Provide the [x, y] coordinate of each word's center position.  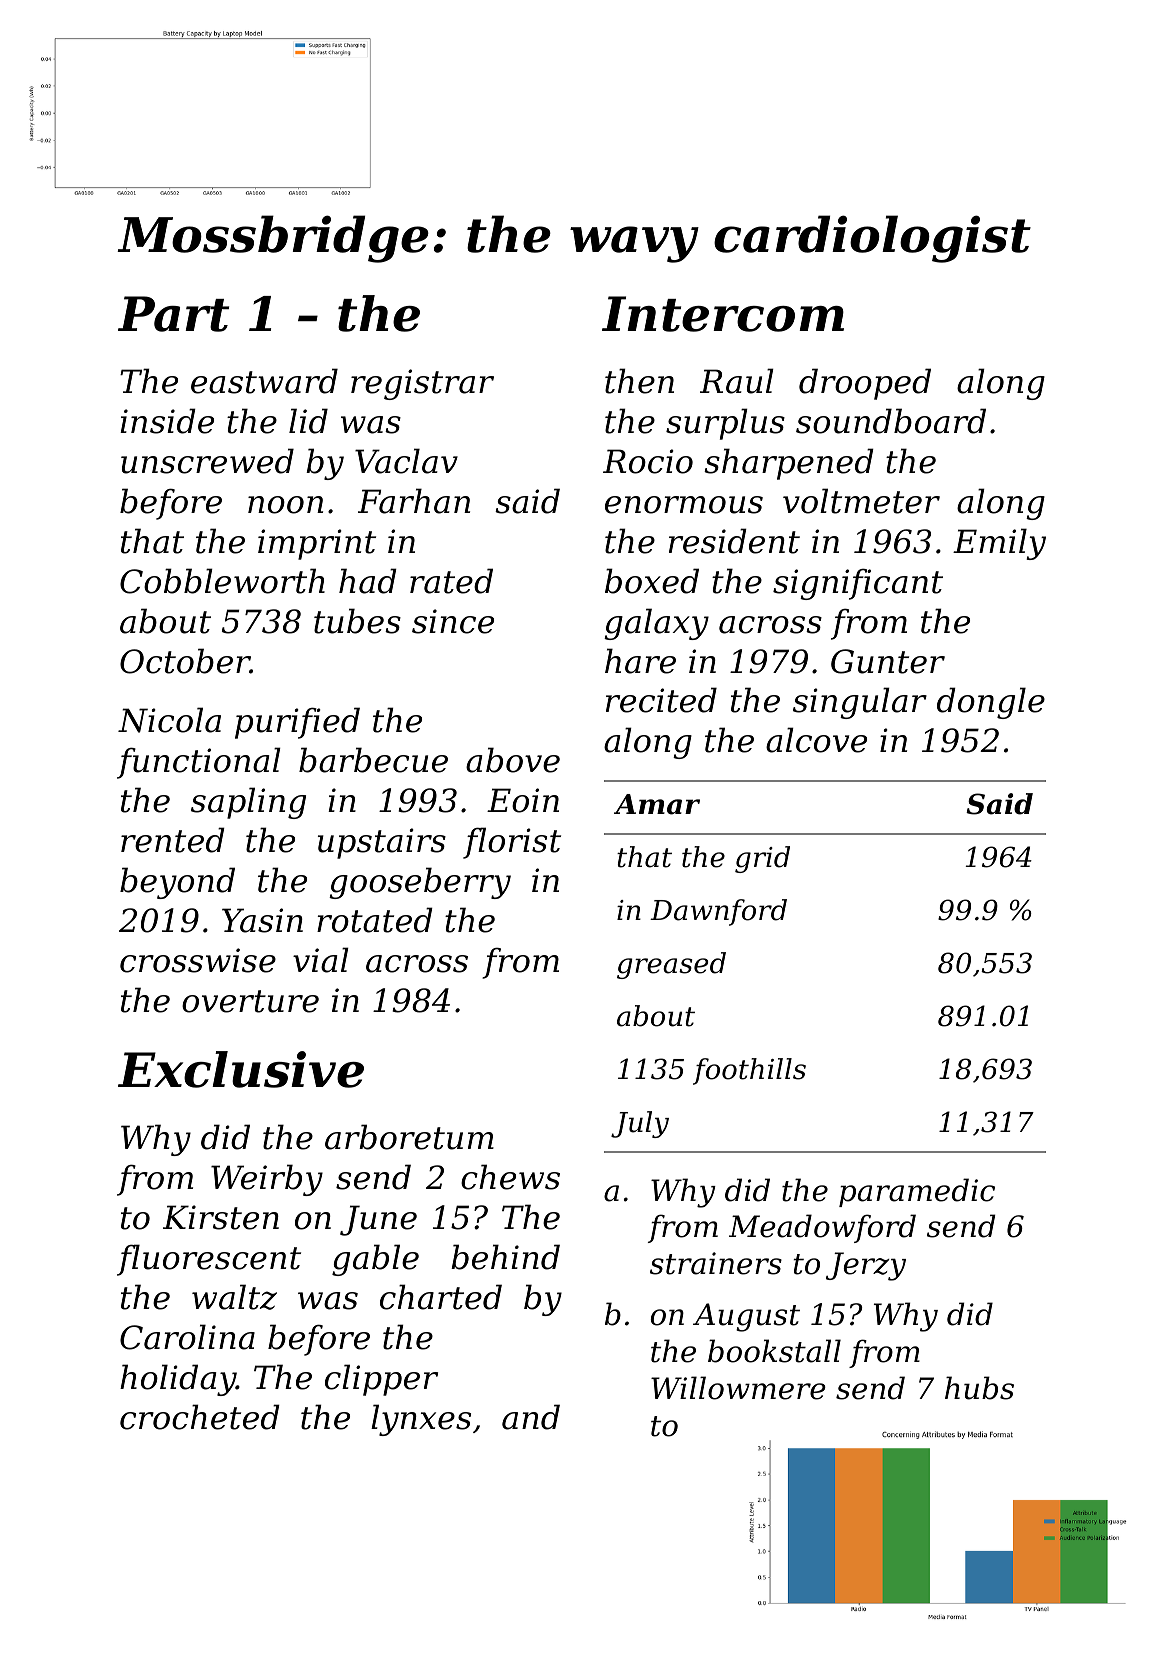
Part [173, 314]
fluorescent [209, 1260]
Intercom [723, 314]
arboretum [409, 1137]
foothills [749, 1071]
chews [510, 1177]
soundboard [891, 421]
